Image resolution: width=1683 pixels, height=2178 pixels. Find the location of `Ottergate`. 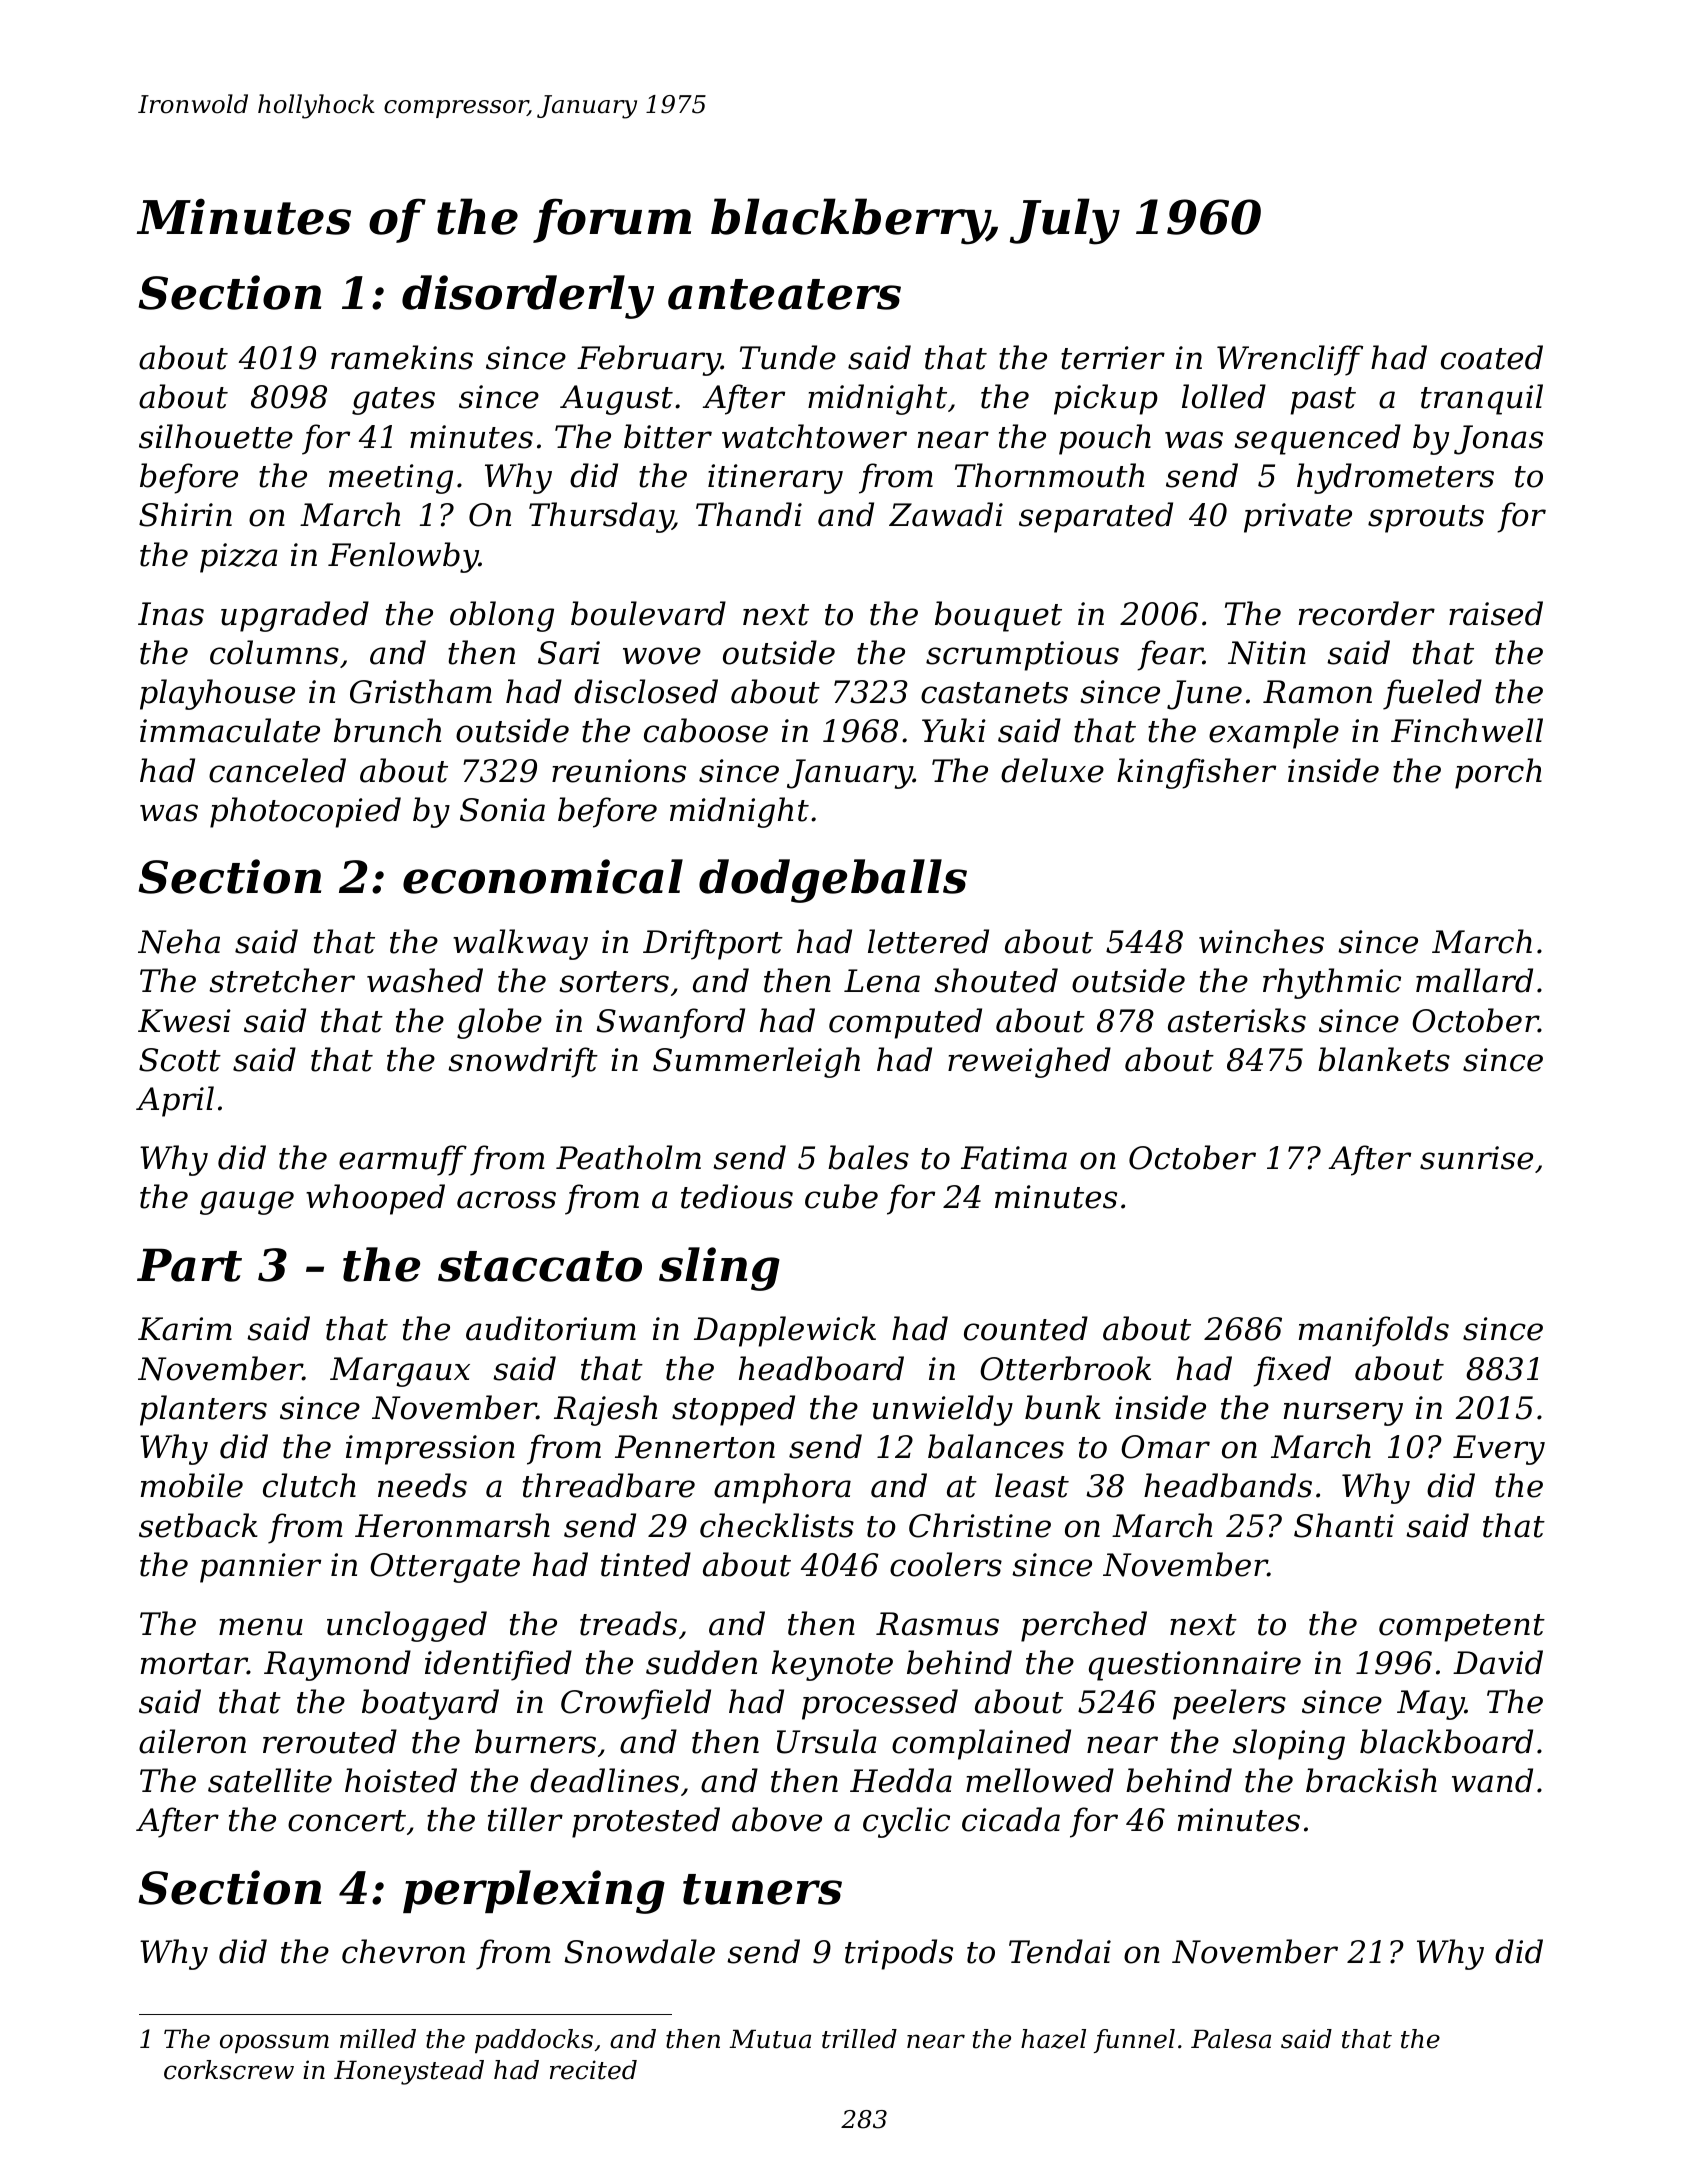

Ottergate is located at coordinates (445, 1568).
